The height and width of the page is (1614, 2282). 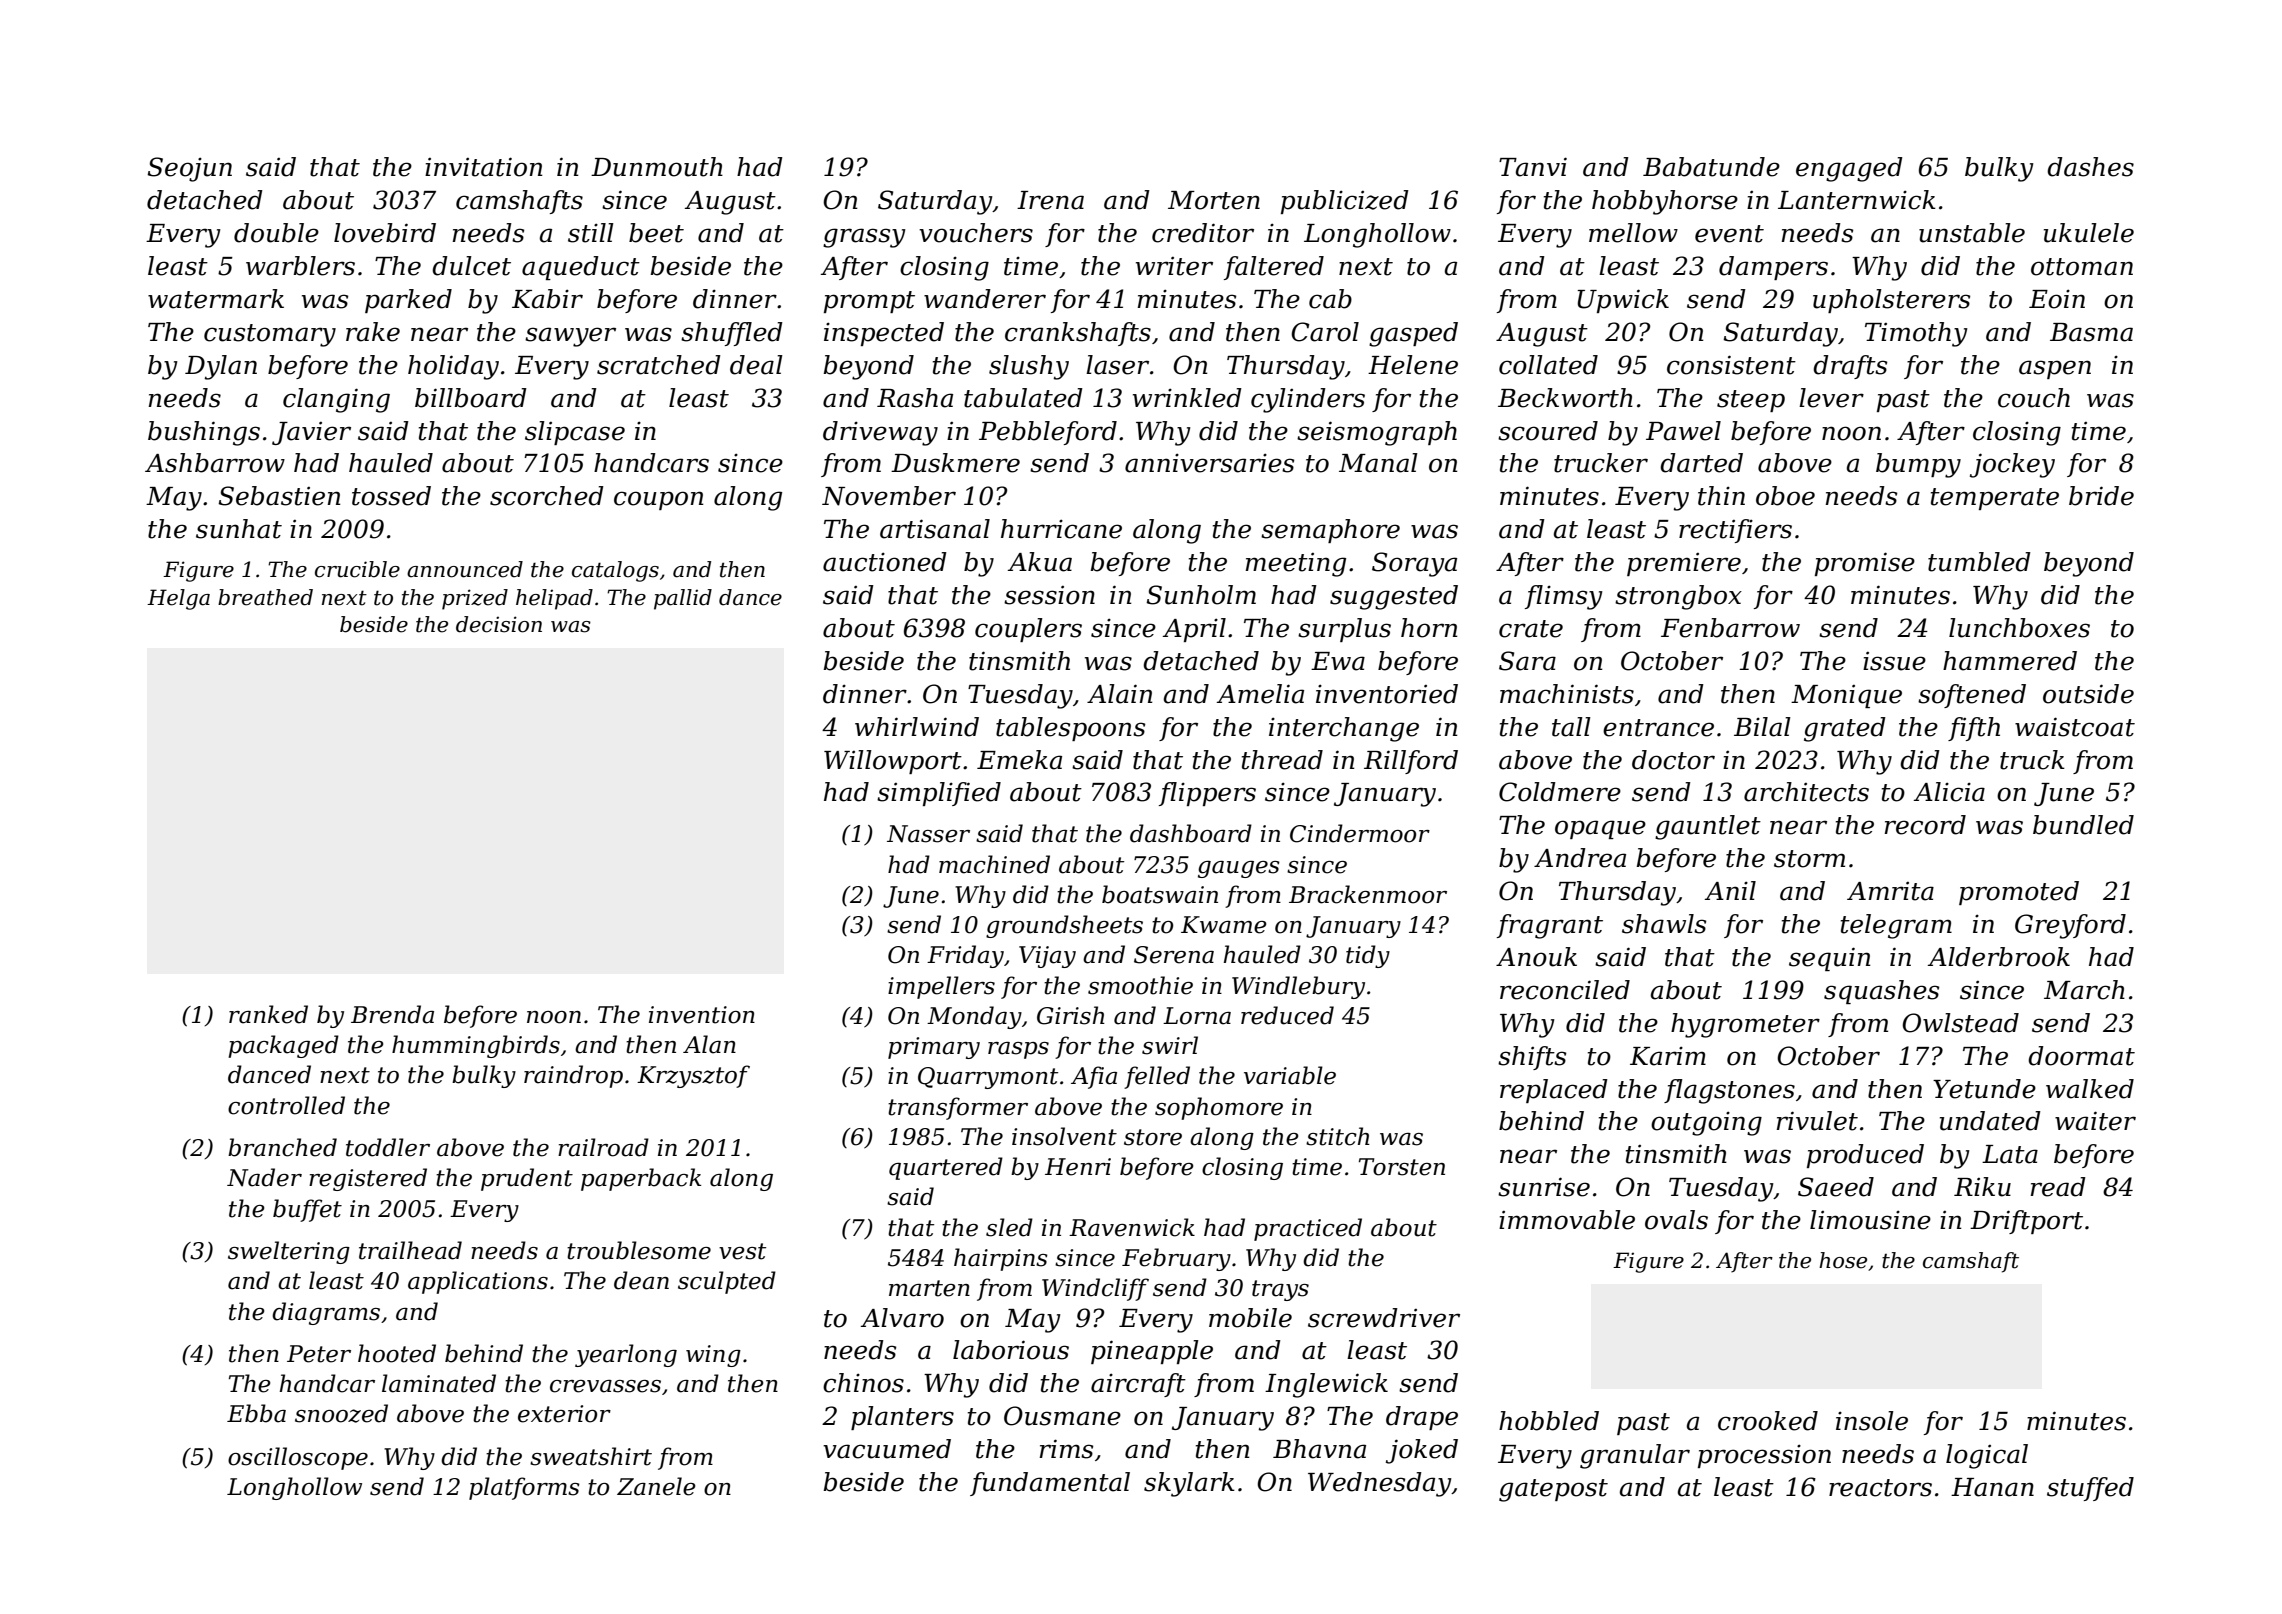 I want to click on dashes, so click(x=2090, y=167).
